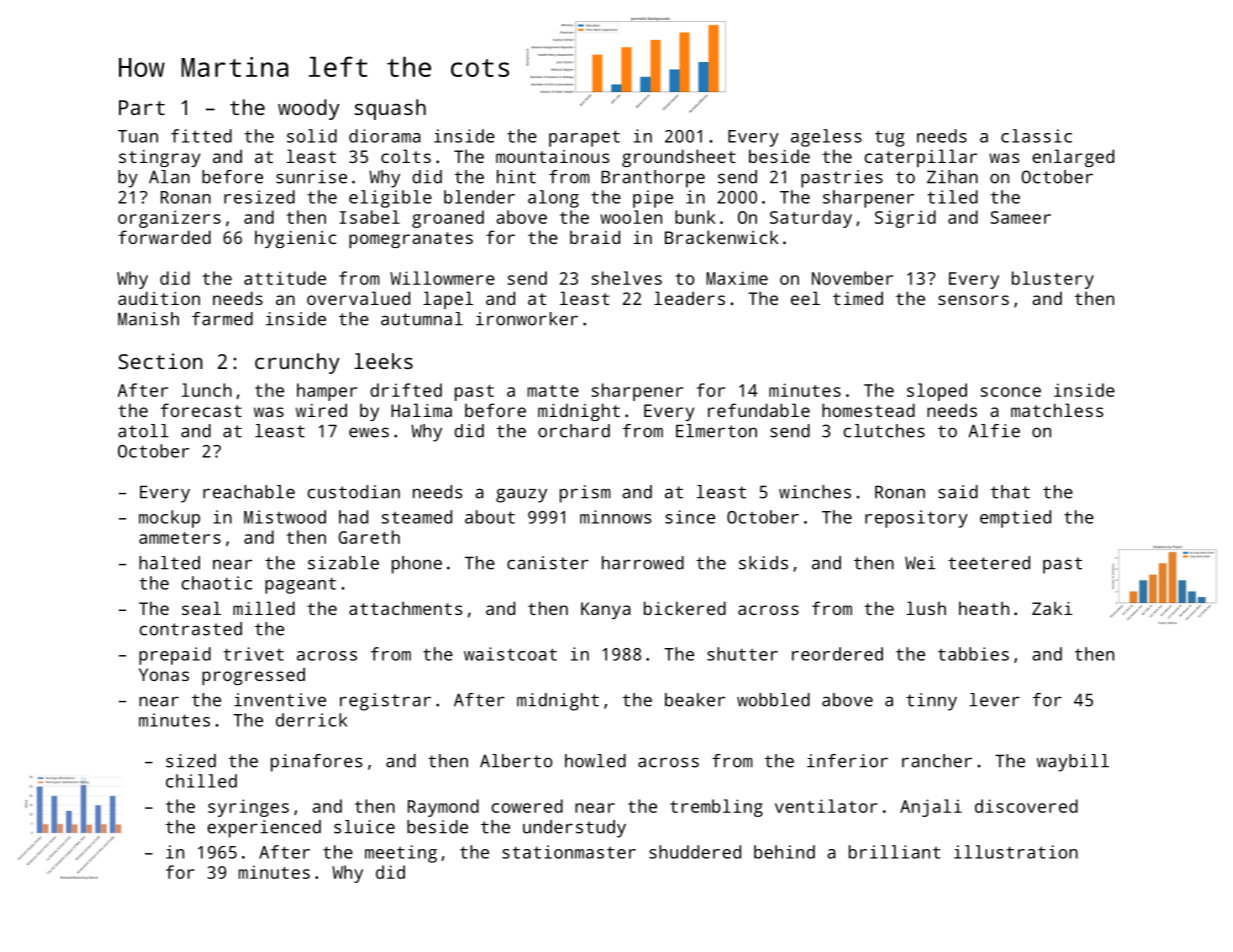 Image resolution: width=1233 pixels, height=952 pixels. Describe the element at coordinates (248, 808) in the screenshot. I see `syringes` at that location.
